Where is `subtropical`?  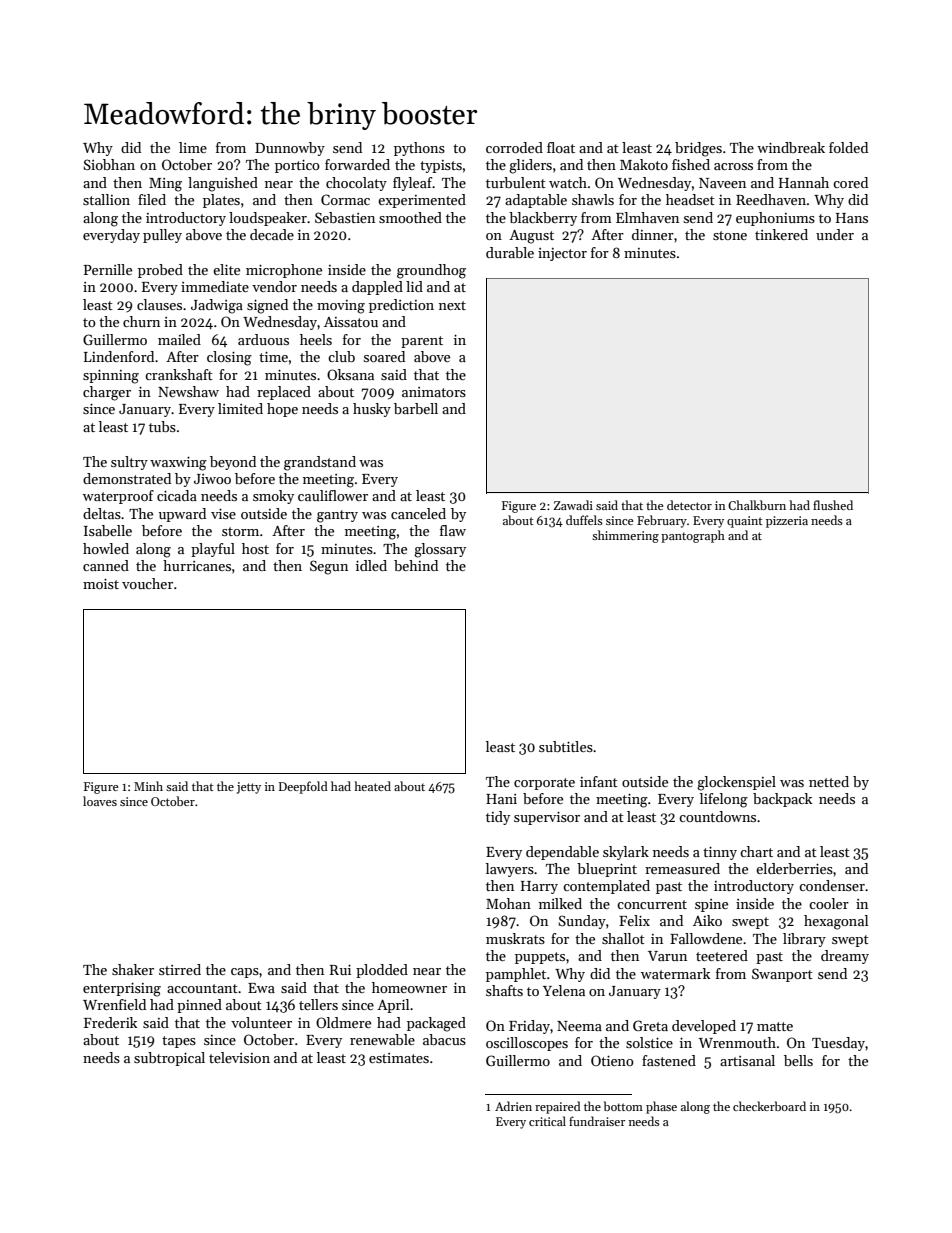 subtropical is located at coordinates (169, 1059).
